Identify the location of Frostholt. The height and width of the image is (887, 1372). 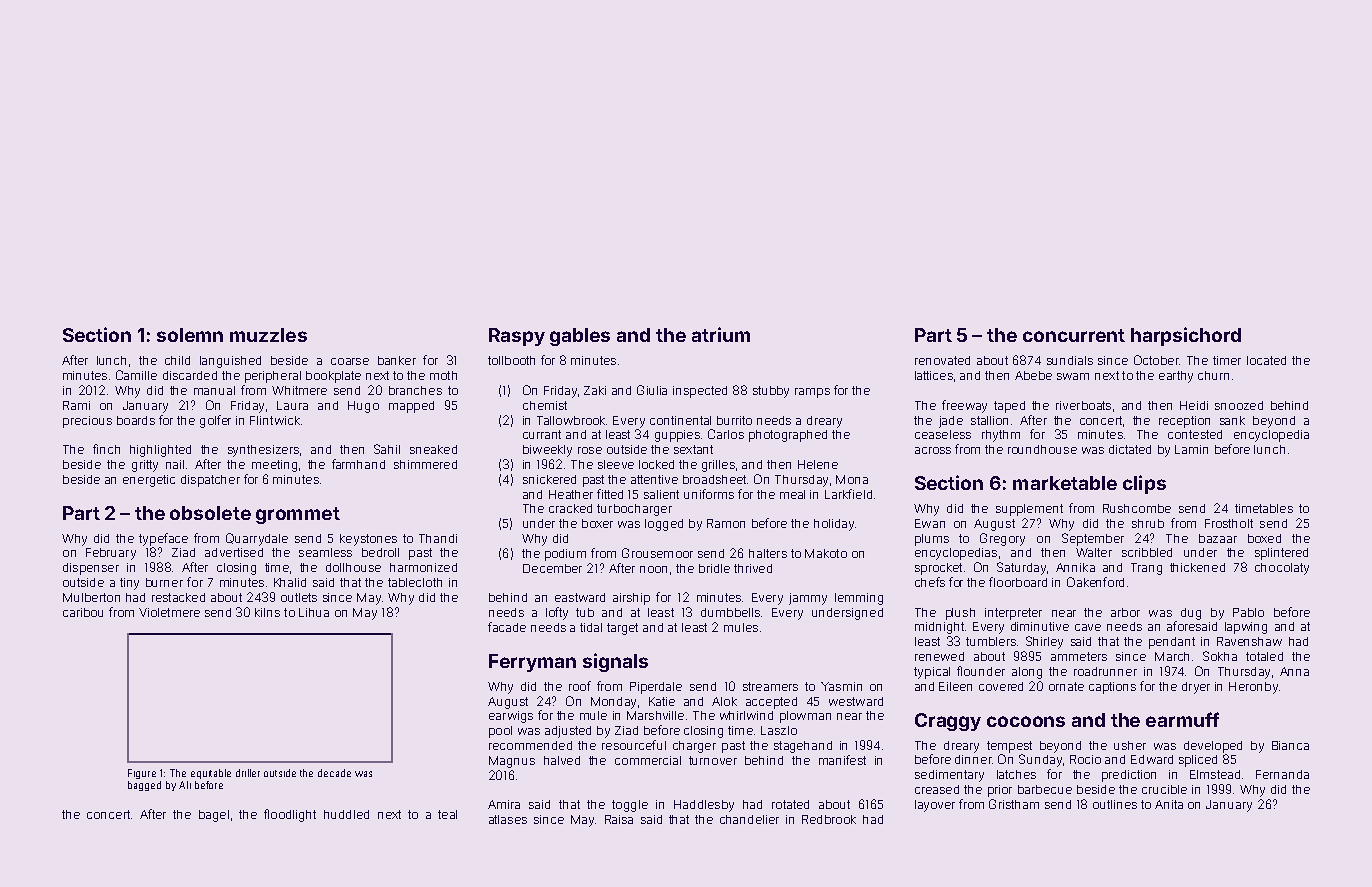
(1229, 523).
